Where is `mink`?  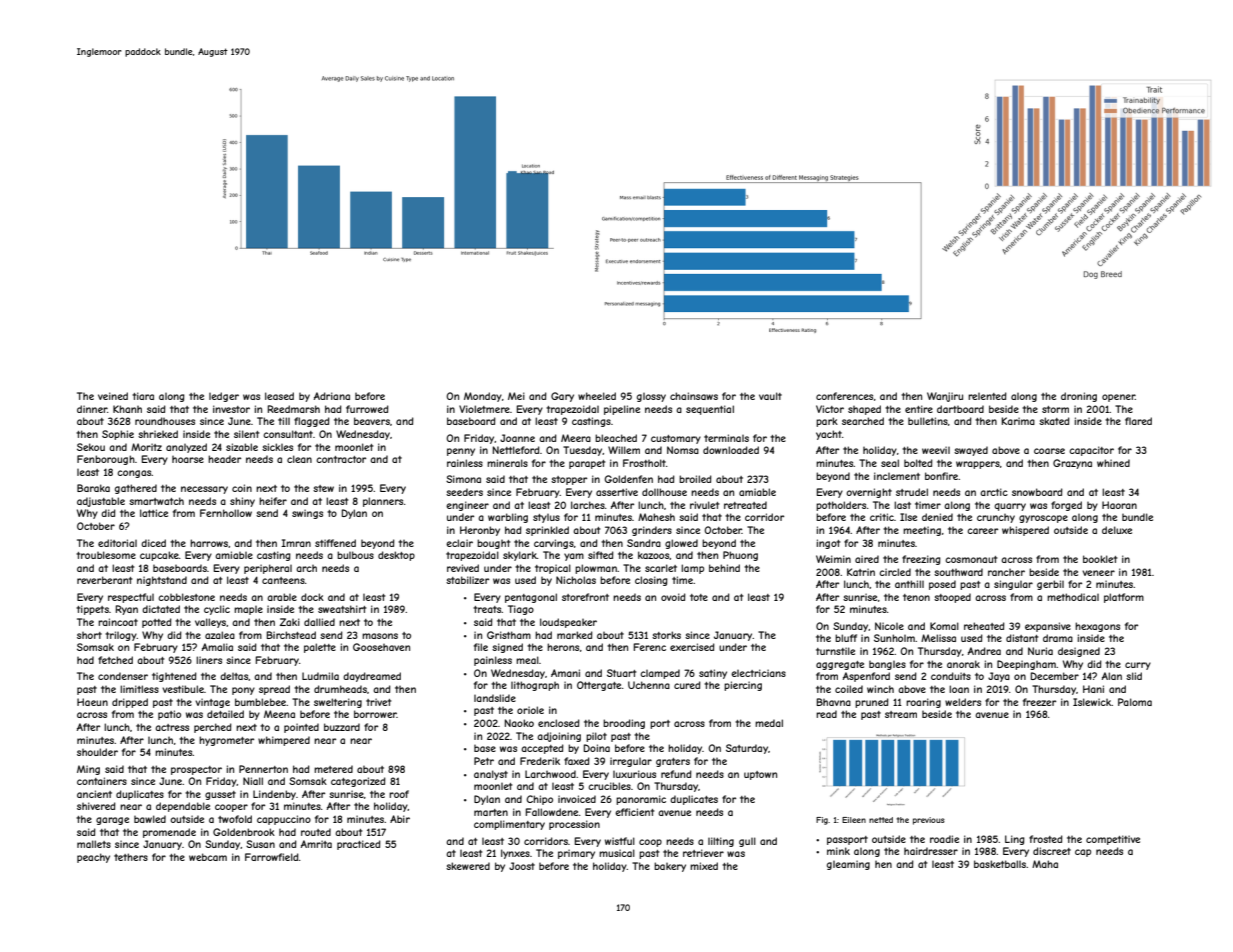 mink is located at coordinates (838, 851).
